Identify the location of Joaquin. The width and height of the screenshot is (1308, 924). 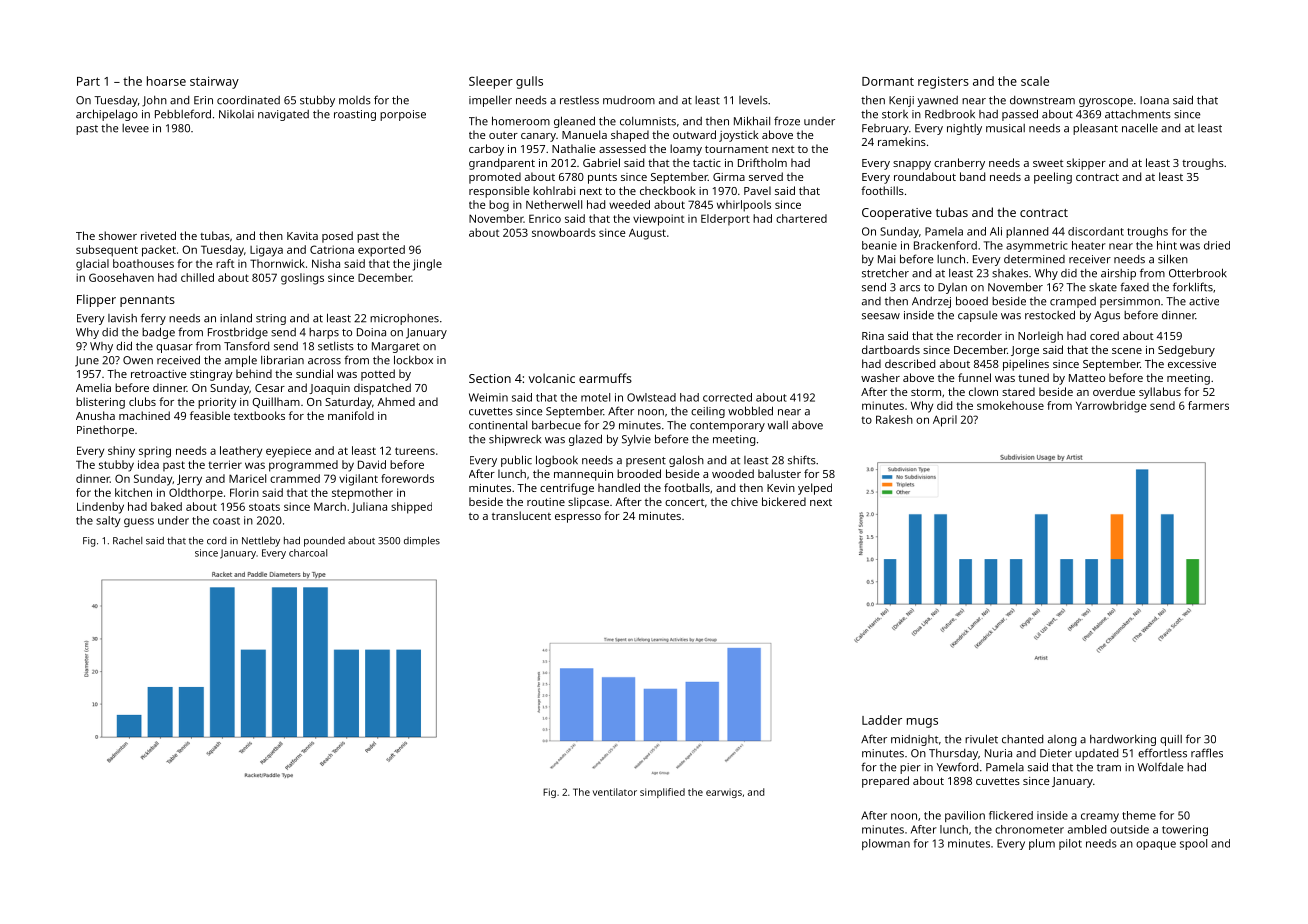
(329, 389).
